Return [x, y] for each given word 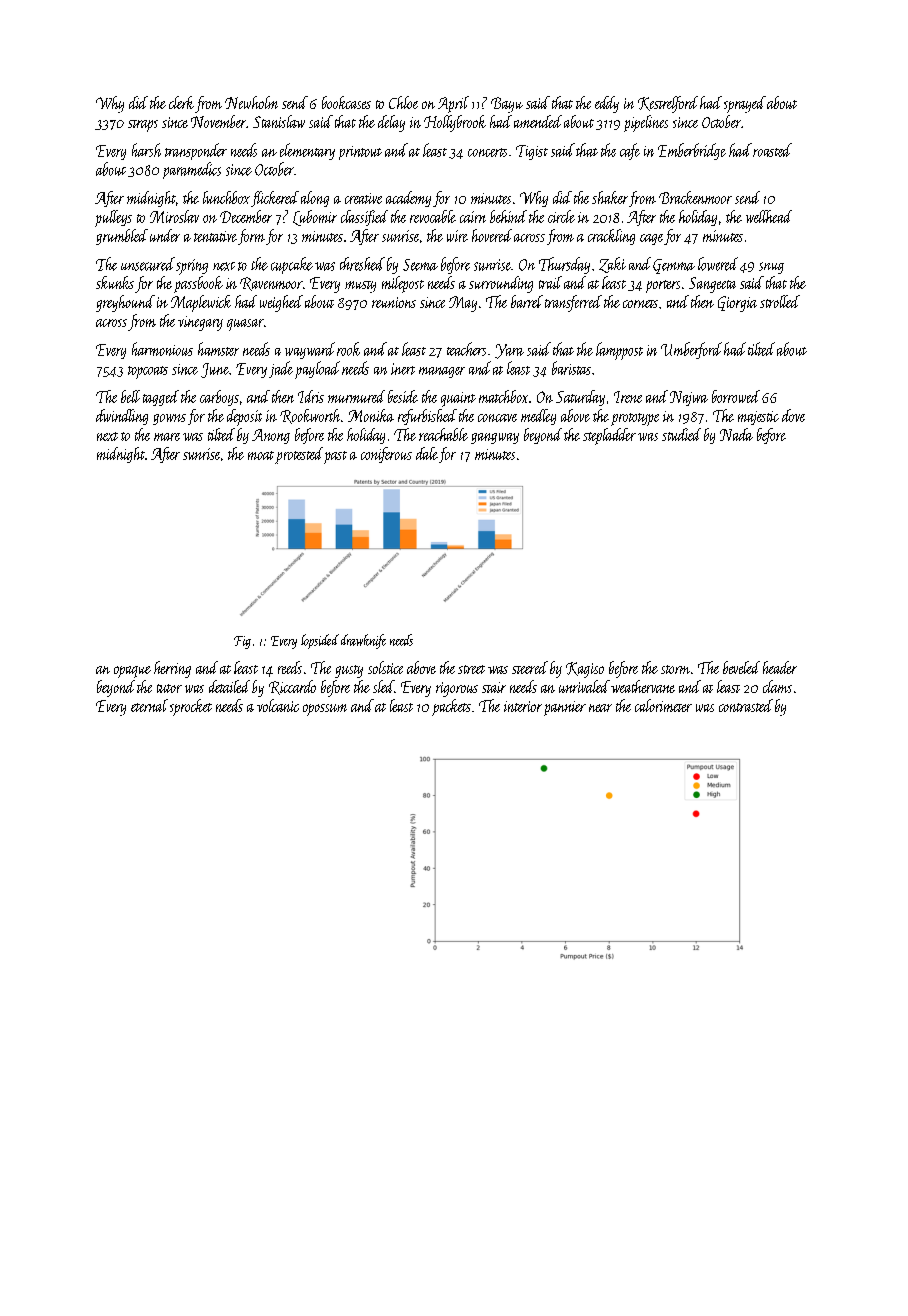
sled [383, 686]
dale [427, 453]
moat [261, 455]
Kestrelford [668, 104]
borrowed [736, 396]
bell [130, 396]
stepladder [609, 436]
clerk [181, 102]
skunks [115, 282]
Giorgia [737, 304]
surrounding [501, 284]
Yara [509, 351]
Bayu [507, 105]
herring [172, 669]
